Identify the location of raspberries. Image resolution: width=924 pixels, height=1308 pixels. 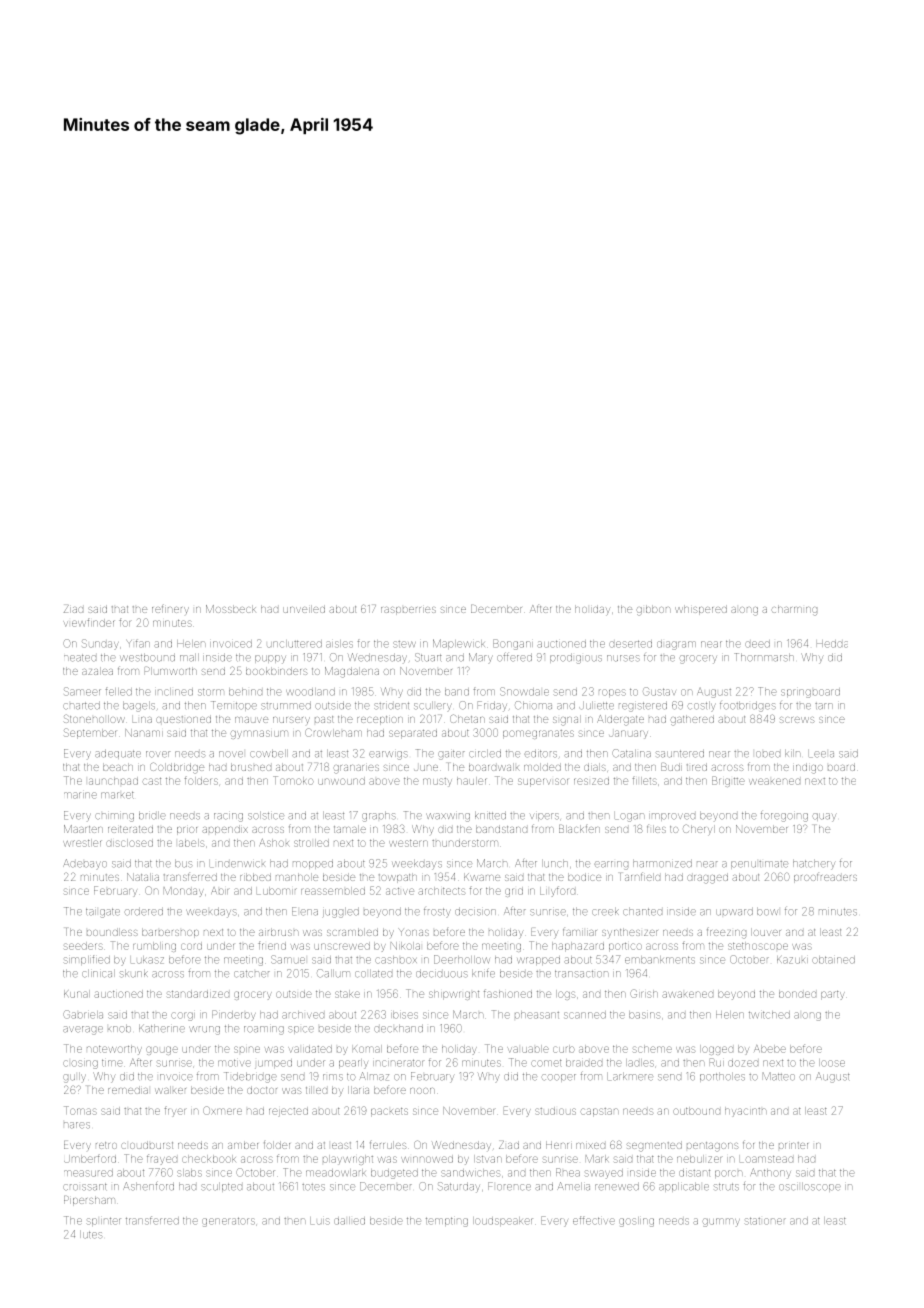
(408, 611).
